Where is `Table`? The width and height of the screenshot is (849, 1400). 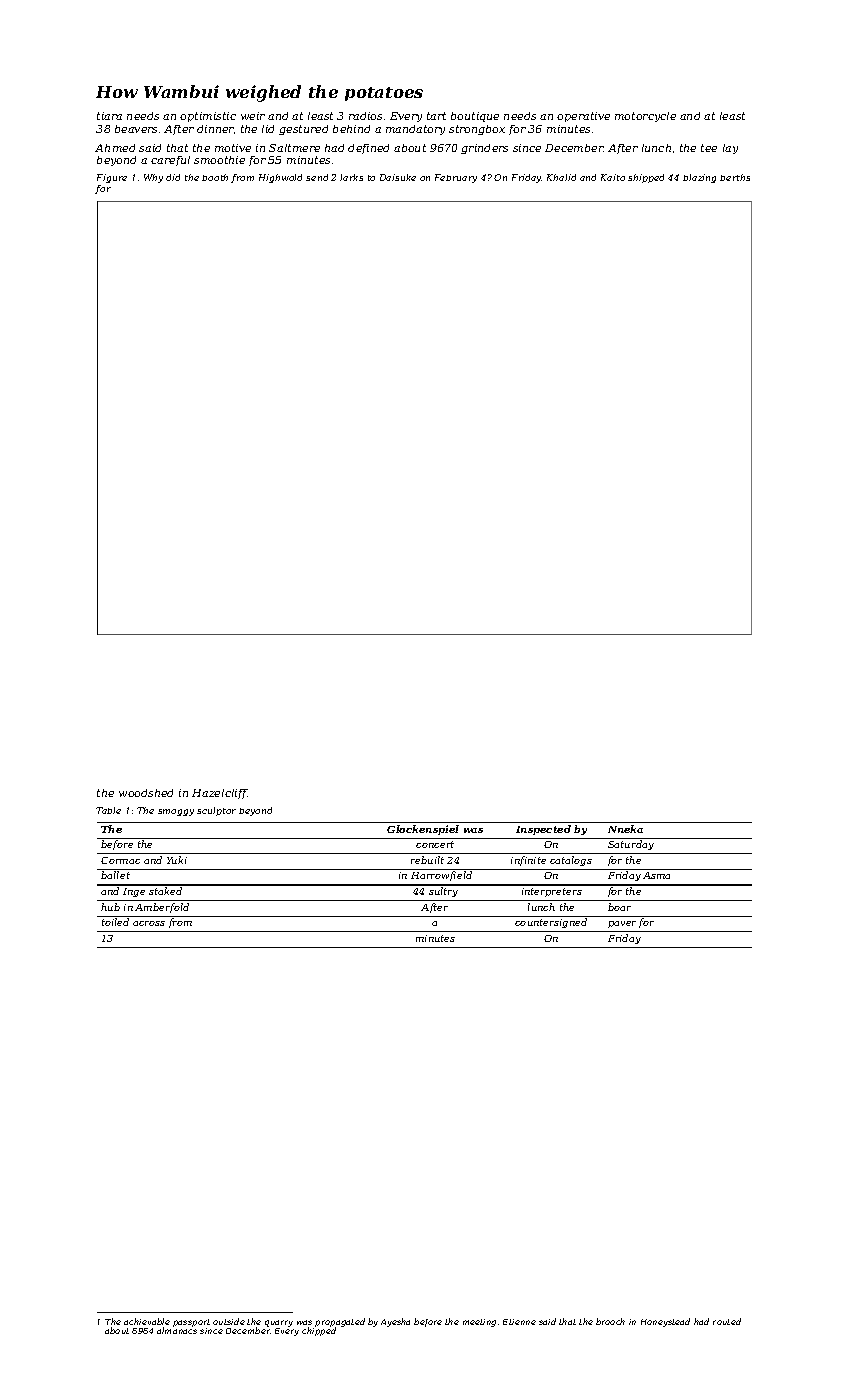 Table is located at coordinates (108, 810).
